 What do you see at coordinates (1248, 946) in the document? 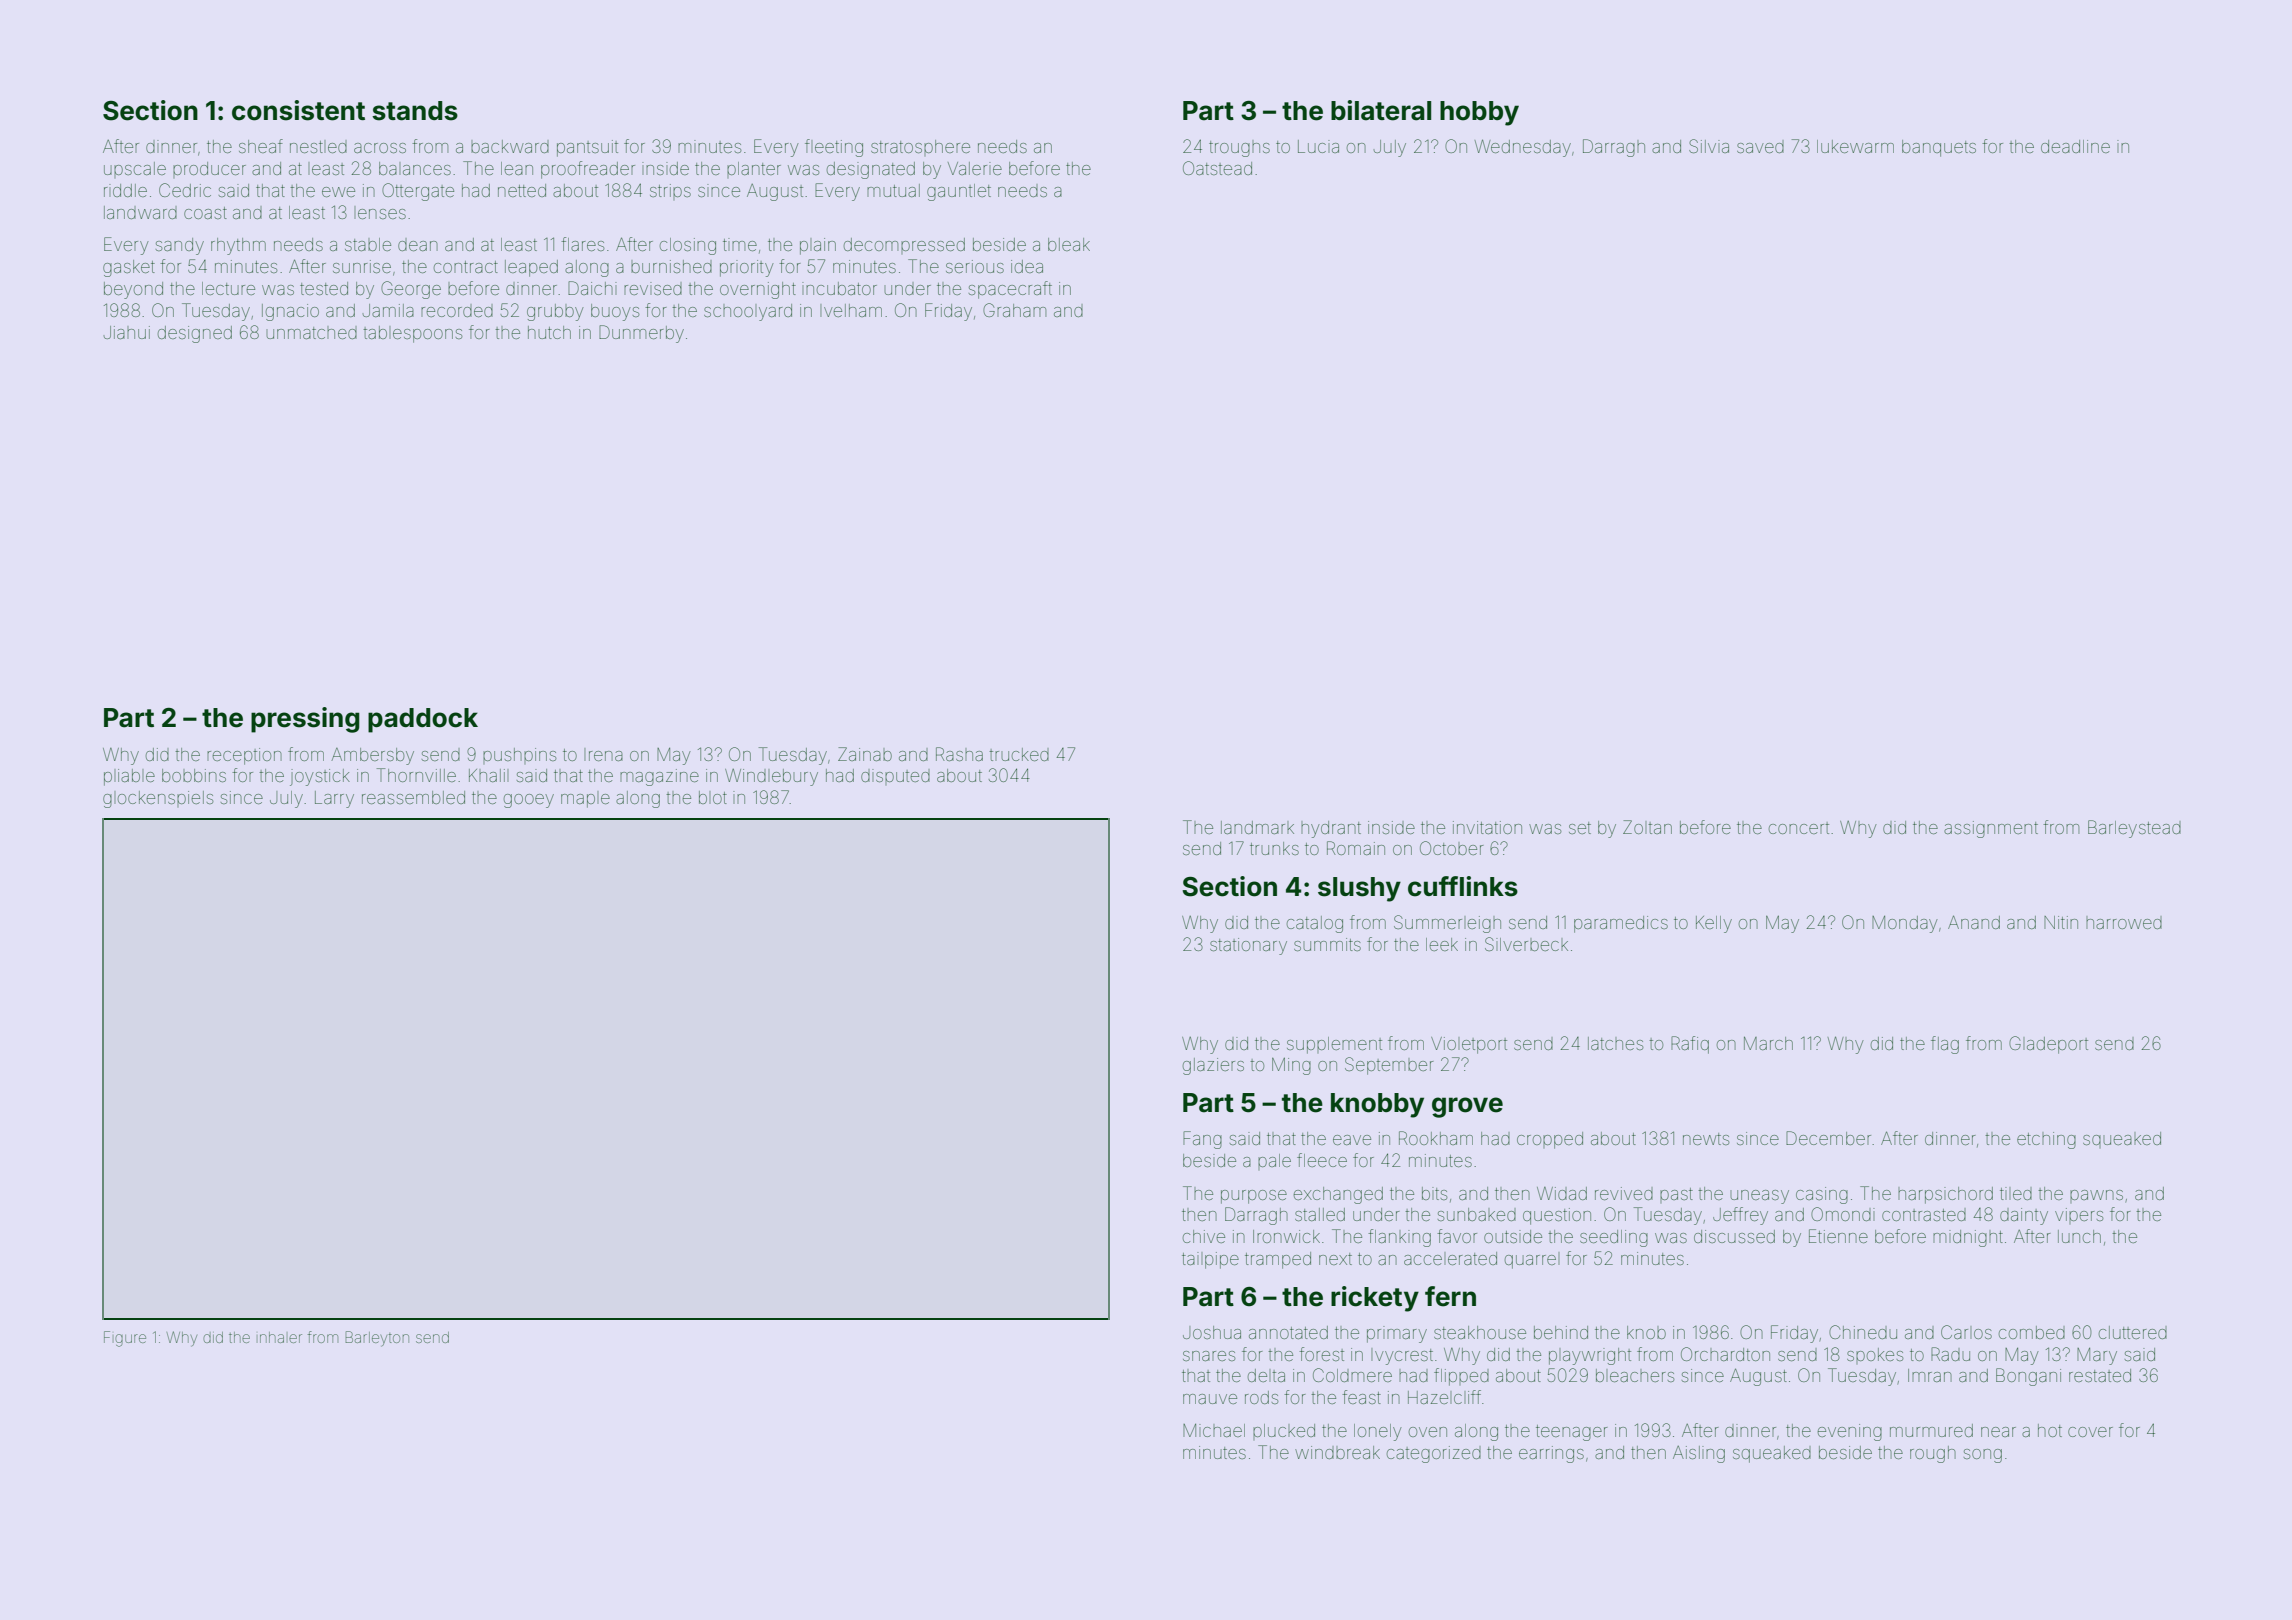
I see `stationary` at bounding box center [1248, 946].
